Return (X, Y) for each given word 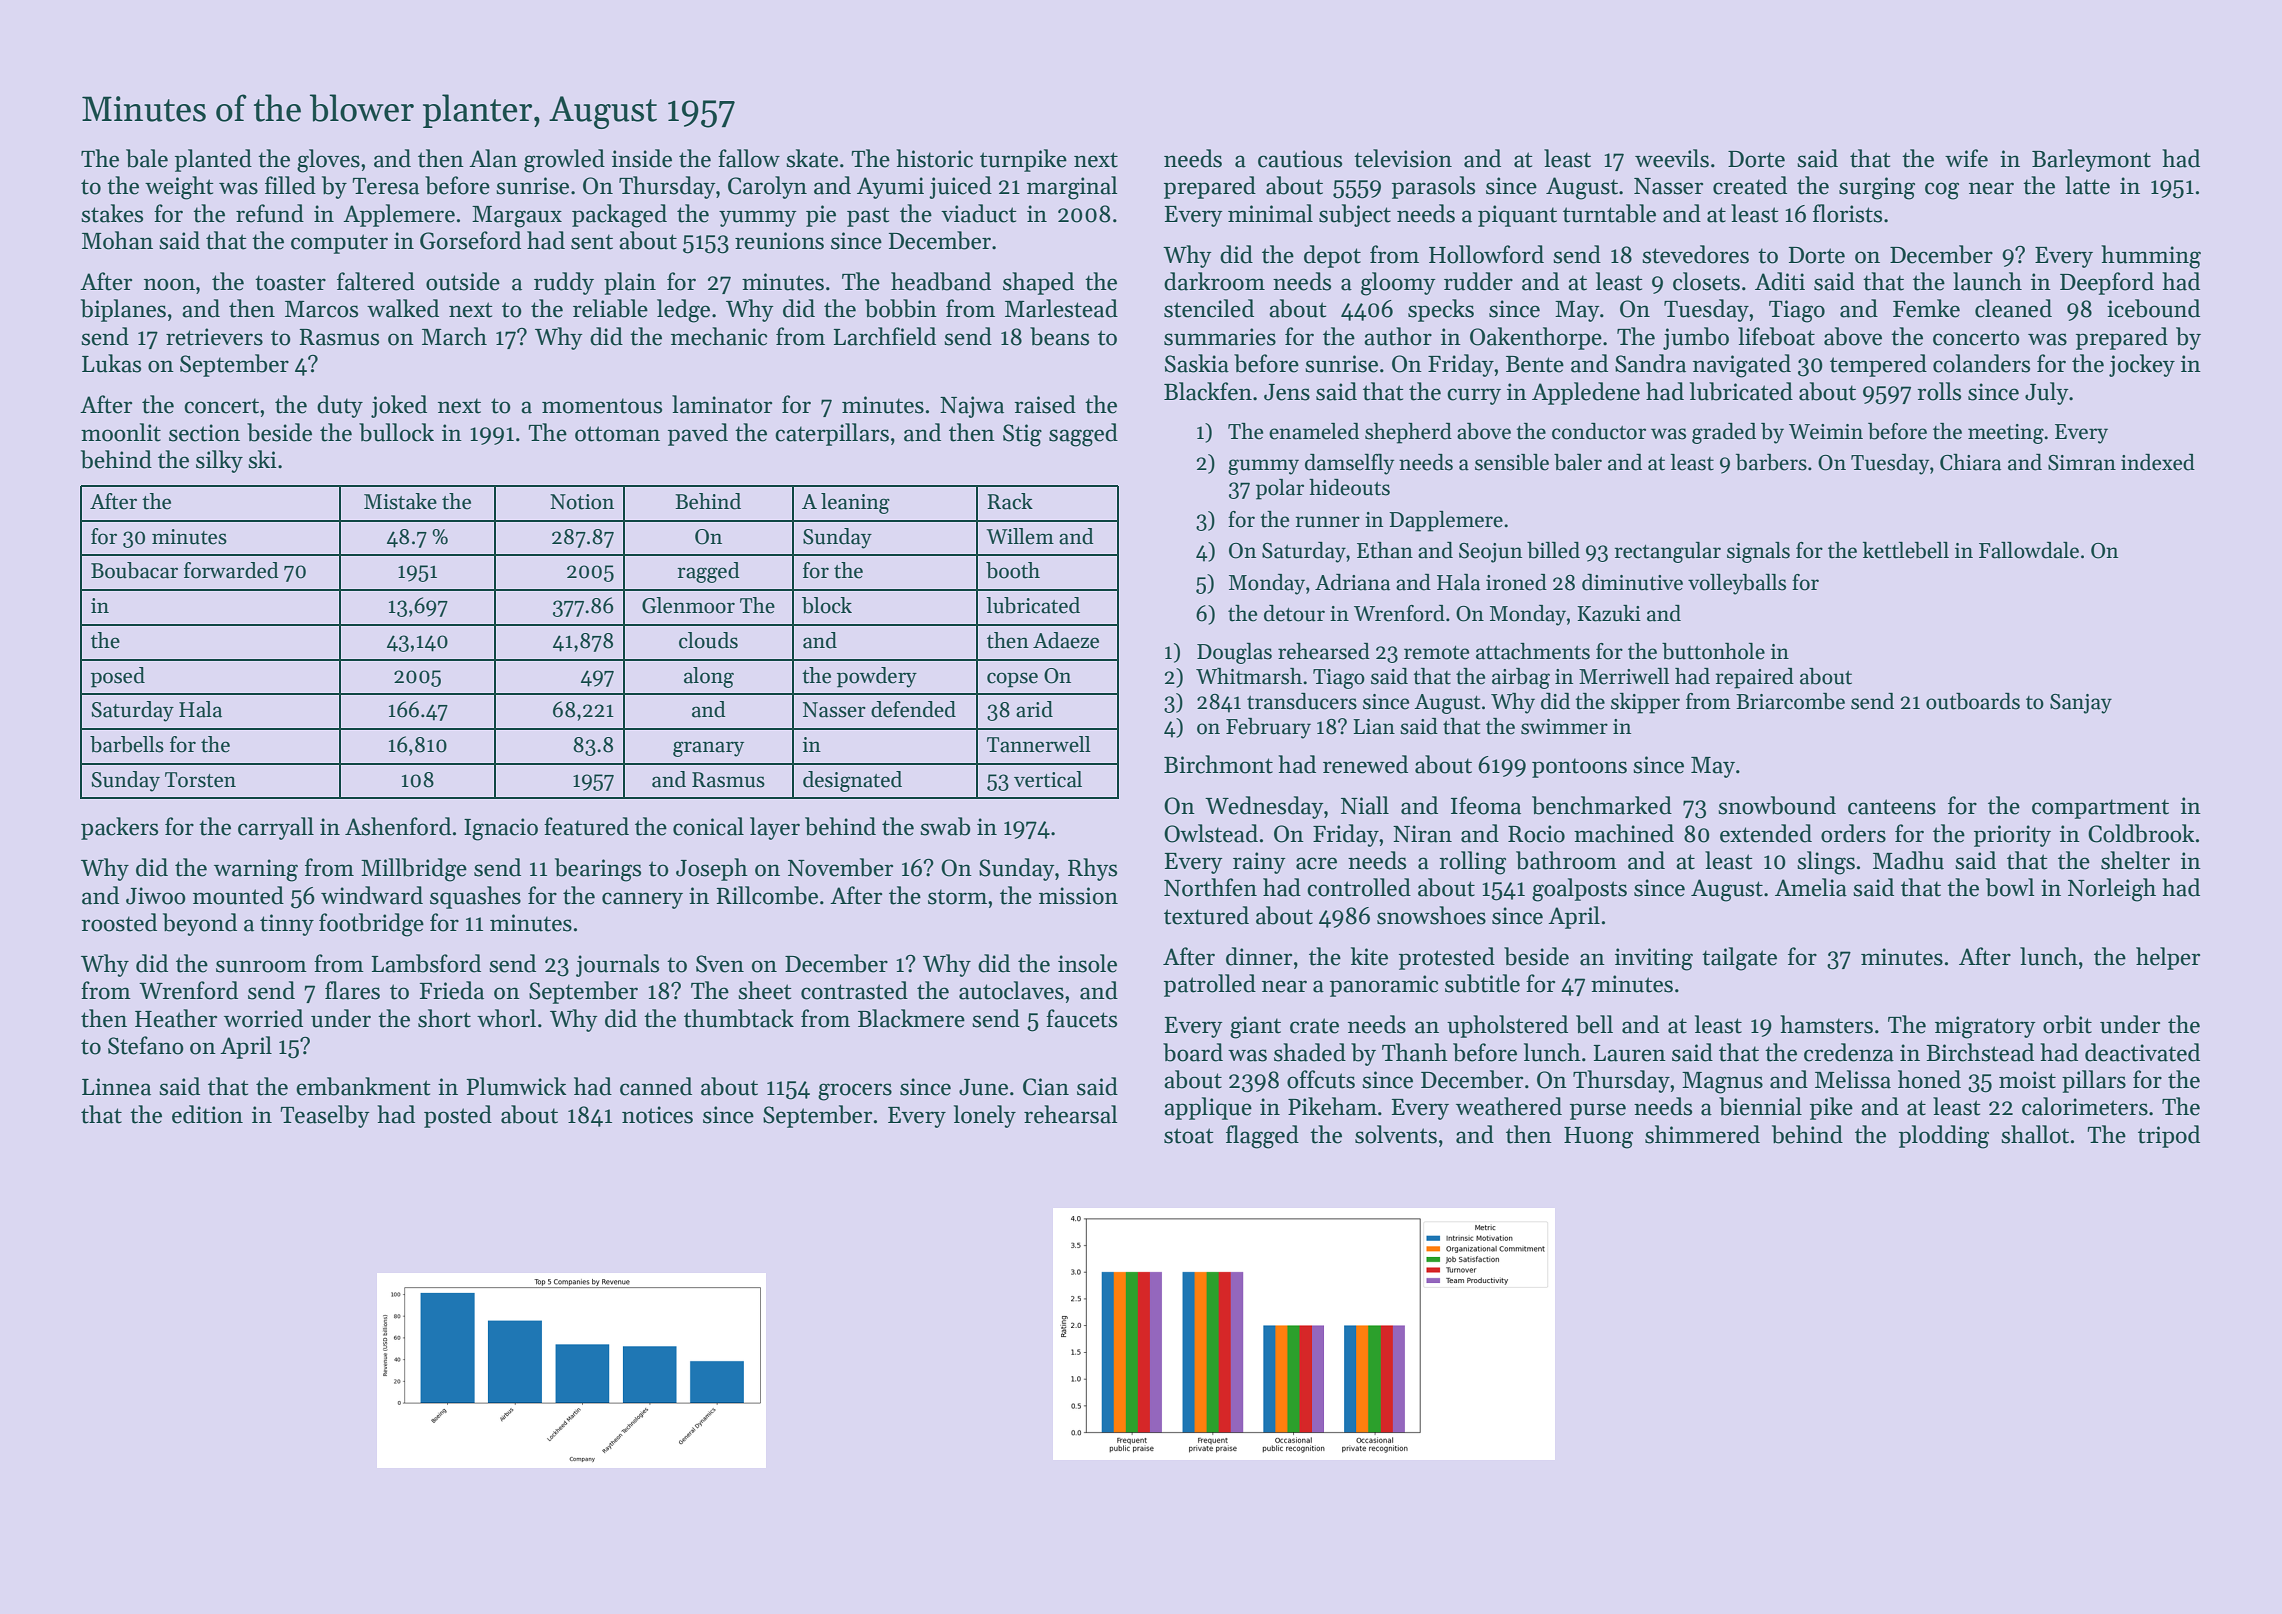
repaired (1755, 678)
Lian (1374, 727)
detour (1294, 613)
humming (2151, 257)
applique (1208, 1108)
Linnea (116, 1087)
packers (119, 828)
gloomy (1398, 284)
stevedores (1695, 254)
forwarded (231, 570)
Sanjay (2081, 704)
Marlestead (1061, 308)
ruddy (564, 283)
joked (399, 406)
